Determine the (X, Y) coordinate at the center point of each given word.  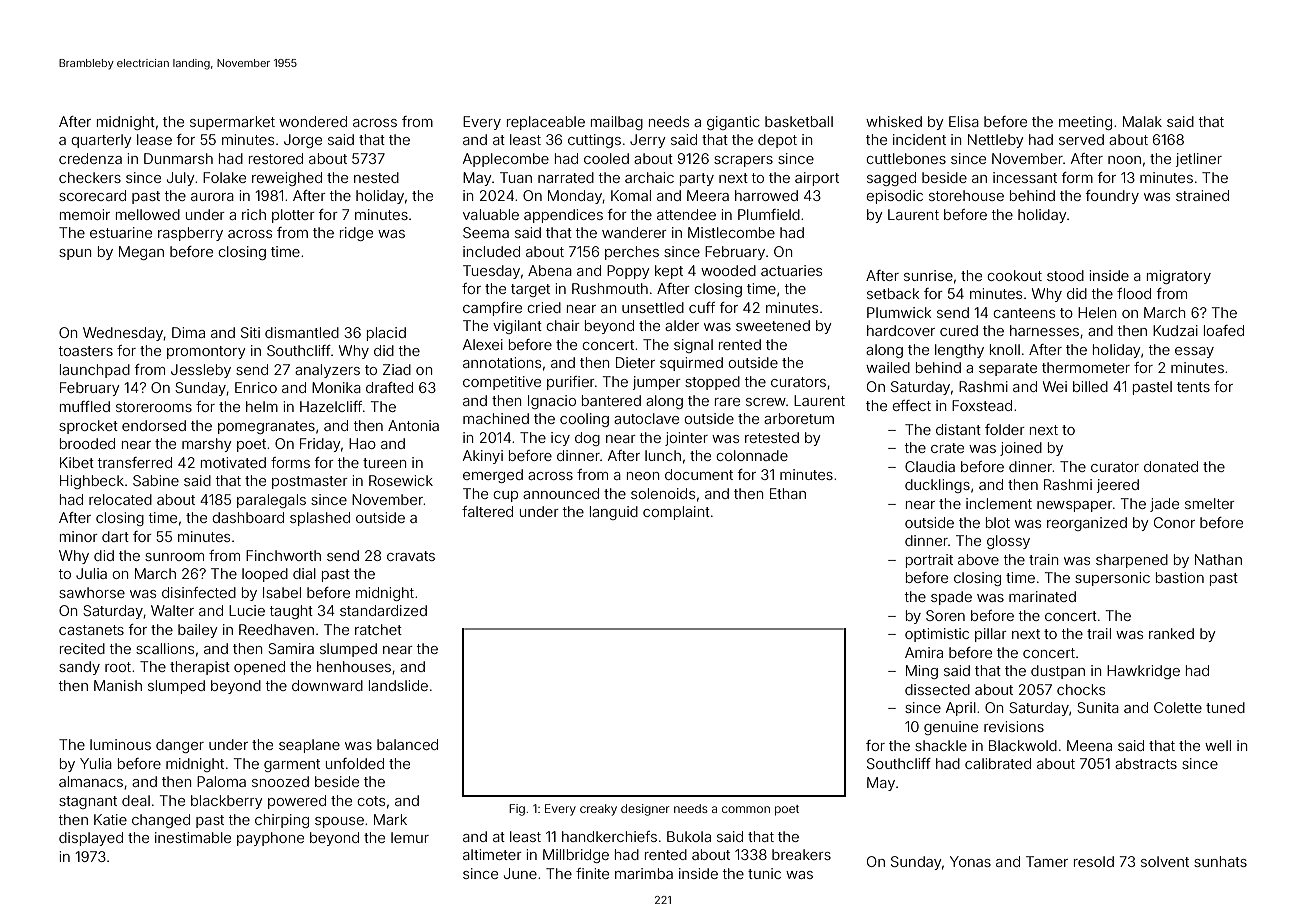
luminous (120, 744)
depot (777, 141)
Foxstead (982, 405)
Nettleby (996, 141)
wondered (313, 121)
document (699, 474)
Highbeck (92, 482)
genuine (951, 728)
